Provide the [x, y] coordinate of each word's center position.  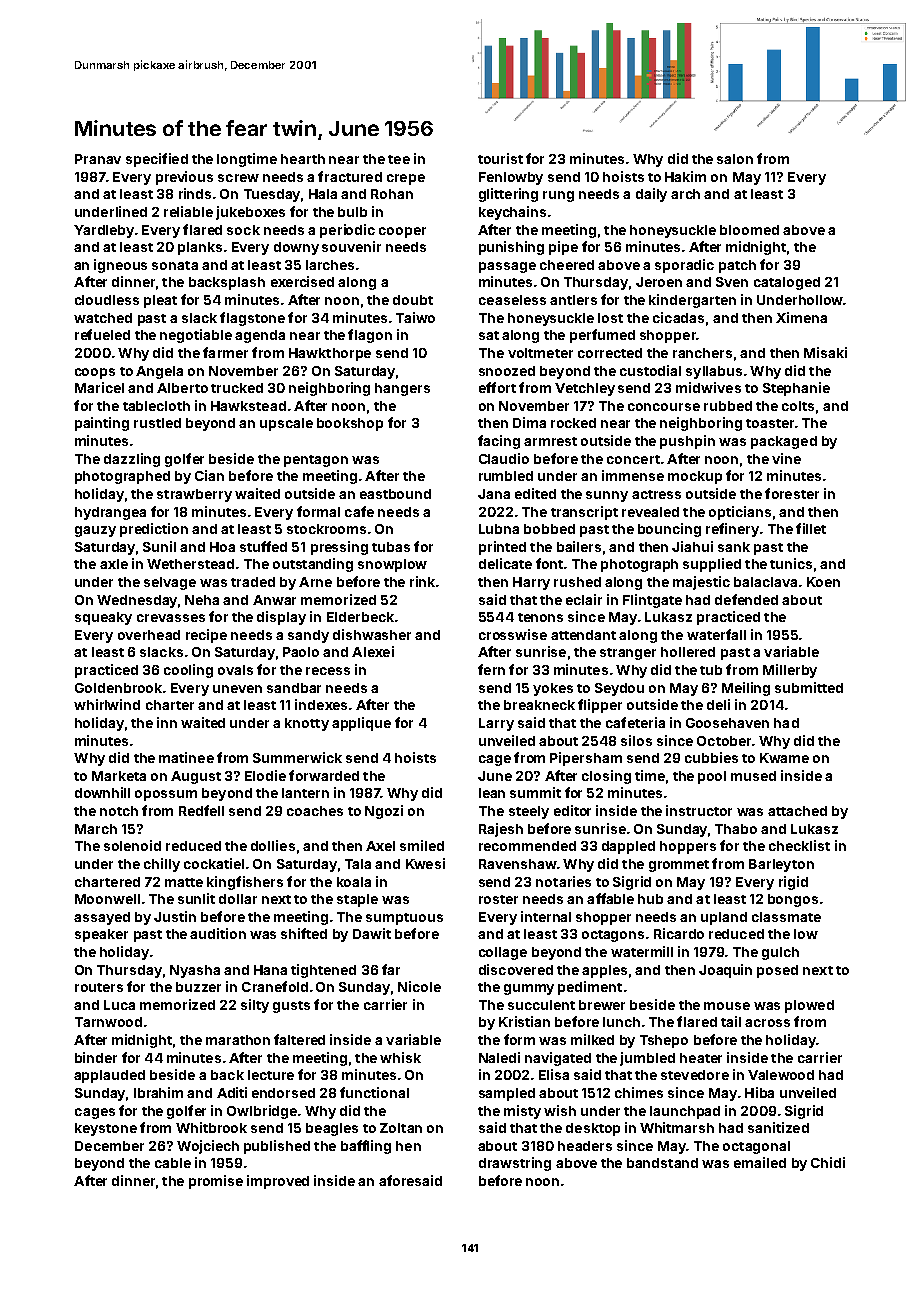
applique [361, 724]
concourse [664, 407]
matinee [186, 757]
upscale [286, 424]
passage [507, 267]
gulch [780, 953]
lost [610, 318]
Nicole [419, 986]
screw [238, 178]
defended [746, 599]
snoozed [507, 371]
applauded [109, 1076]
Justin [175, 916]
